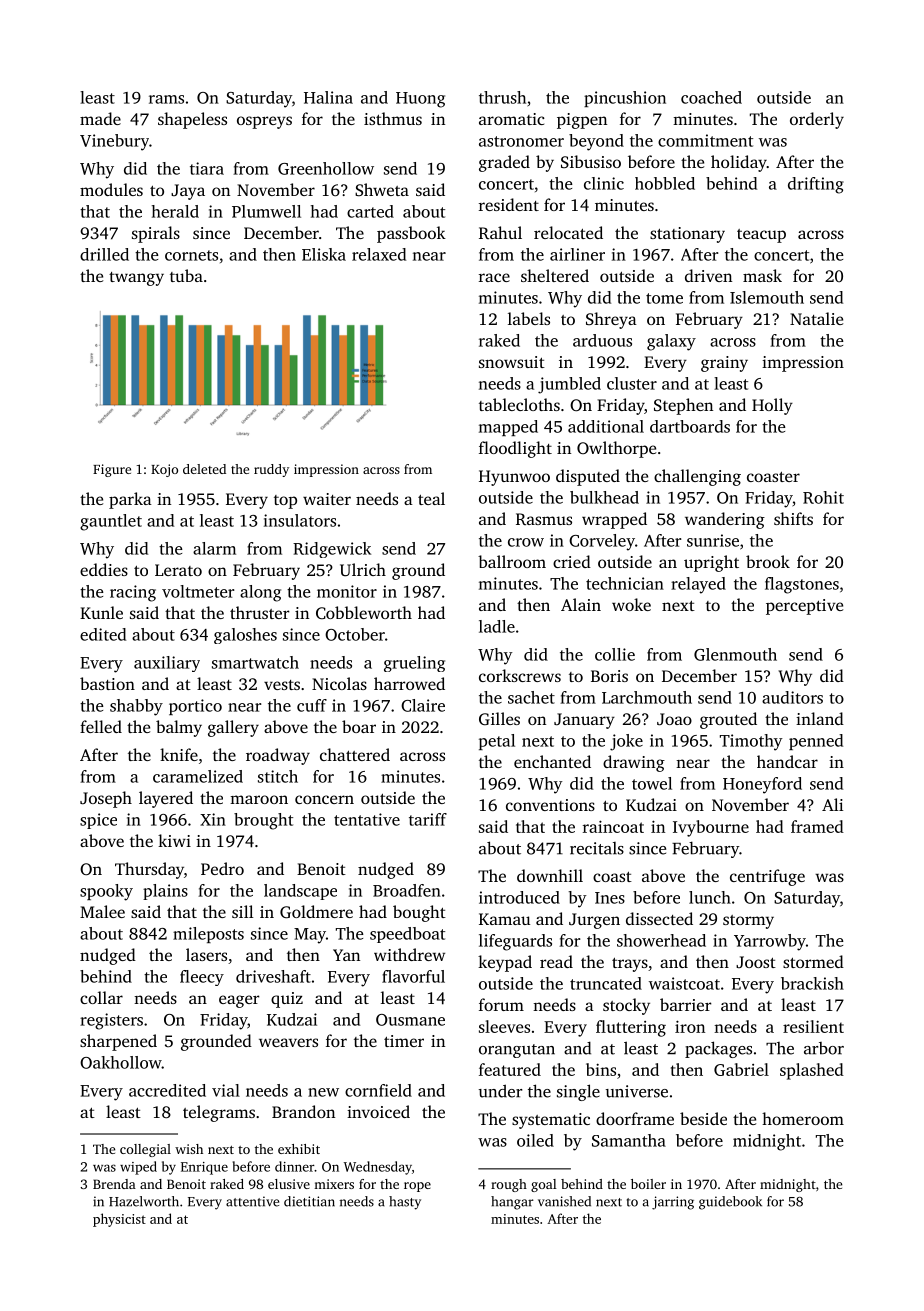 This document has height=1311, width=924. Describe the element at coordinates (192, 120) in the document. I see `shapeless` at that location.
